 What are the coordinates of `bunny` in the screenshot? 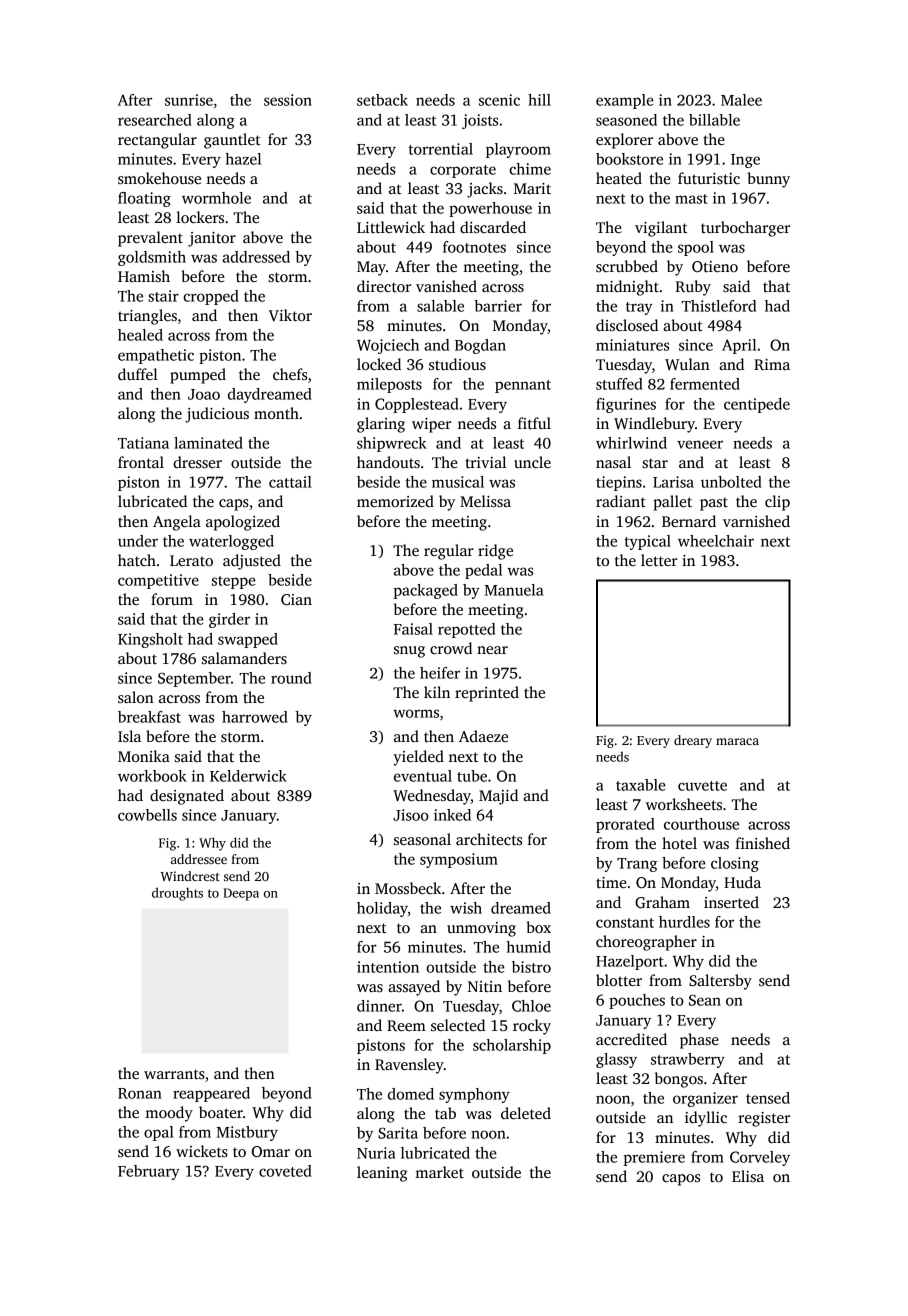 It's located at (768, 180).
